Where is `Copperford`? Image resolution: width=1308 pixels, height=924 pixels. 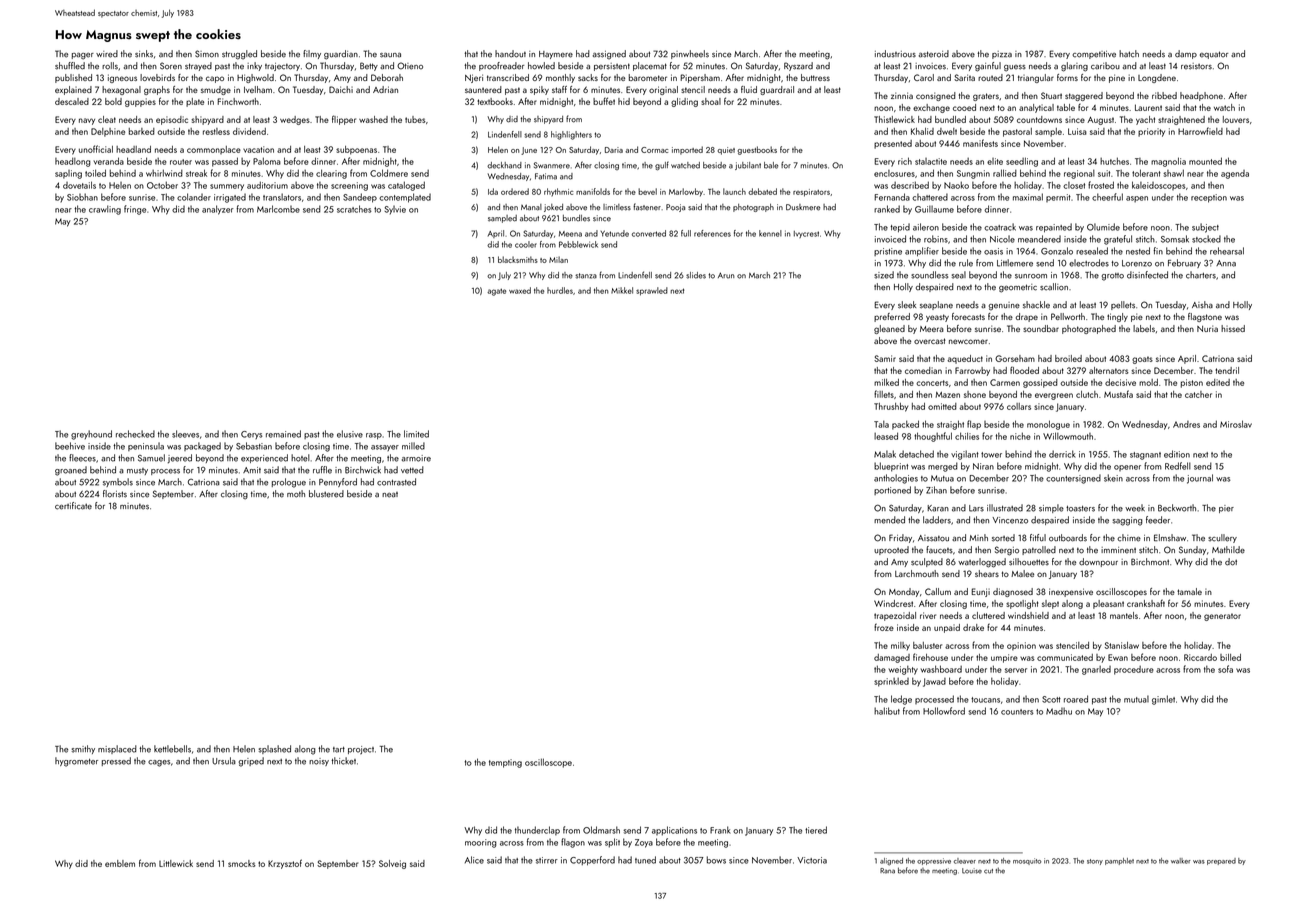 Copperford is located at coordinates (592, 860).
